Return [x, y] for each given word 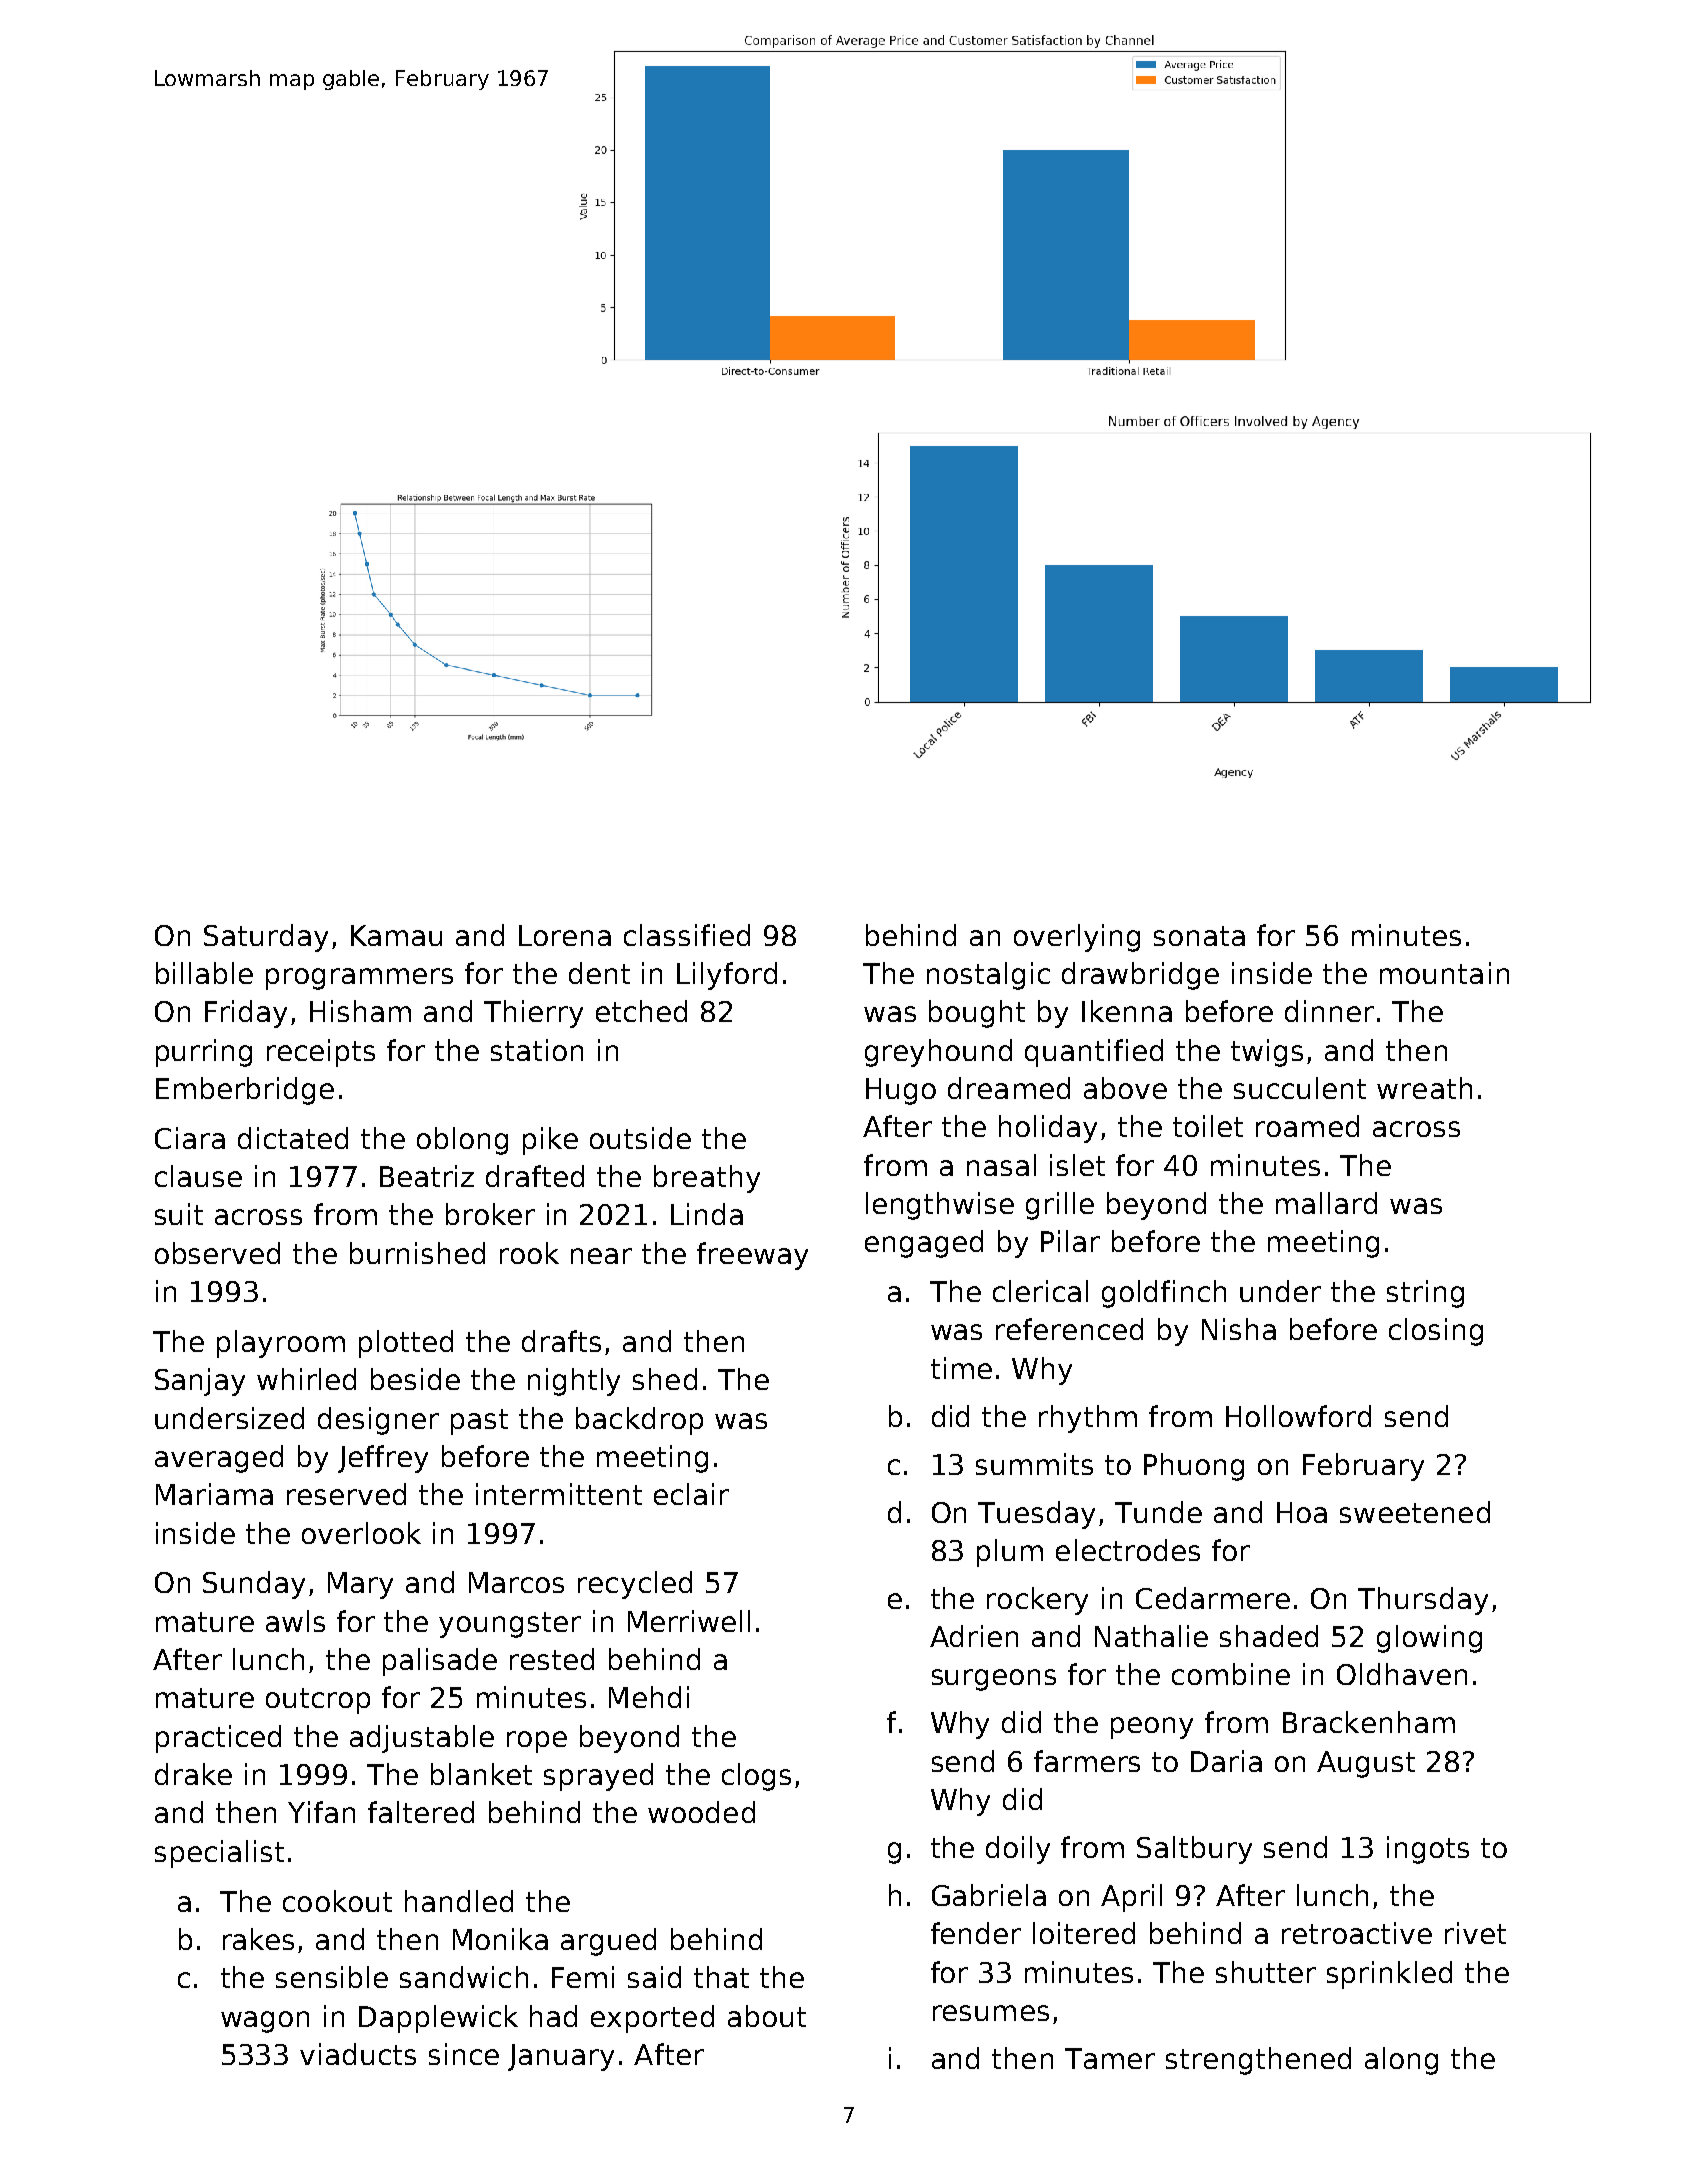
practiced [218, 1739]
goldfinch [1164, 1294]
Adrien [974, 1636]
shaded [1269, 1636]
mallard [1326, 1203]
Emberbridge [245, 1091]
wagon [265, 2022]
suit [179, 1214]
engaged [924, 1244]
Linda [707, 1214]
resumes [991, 2013]
